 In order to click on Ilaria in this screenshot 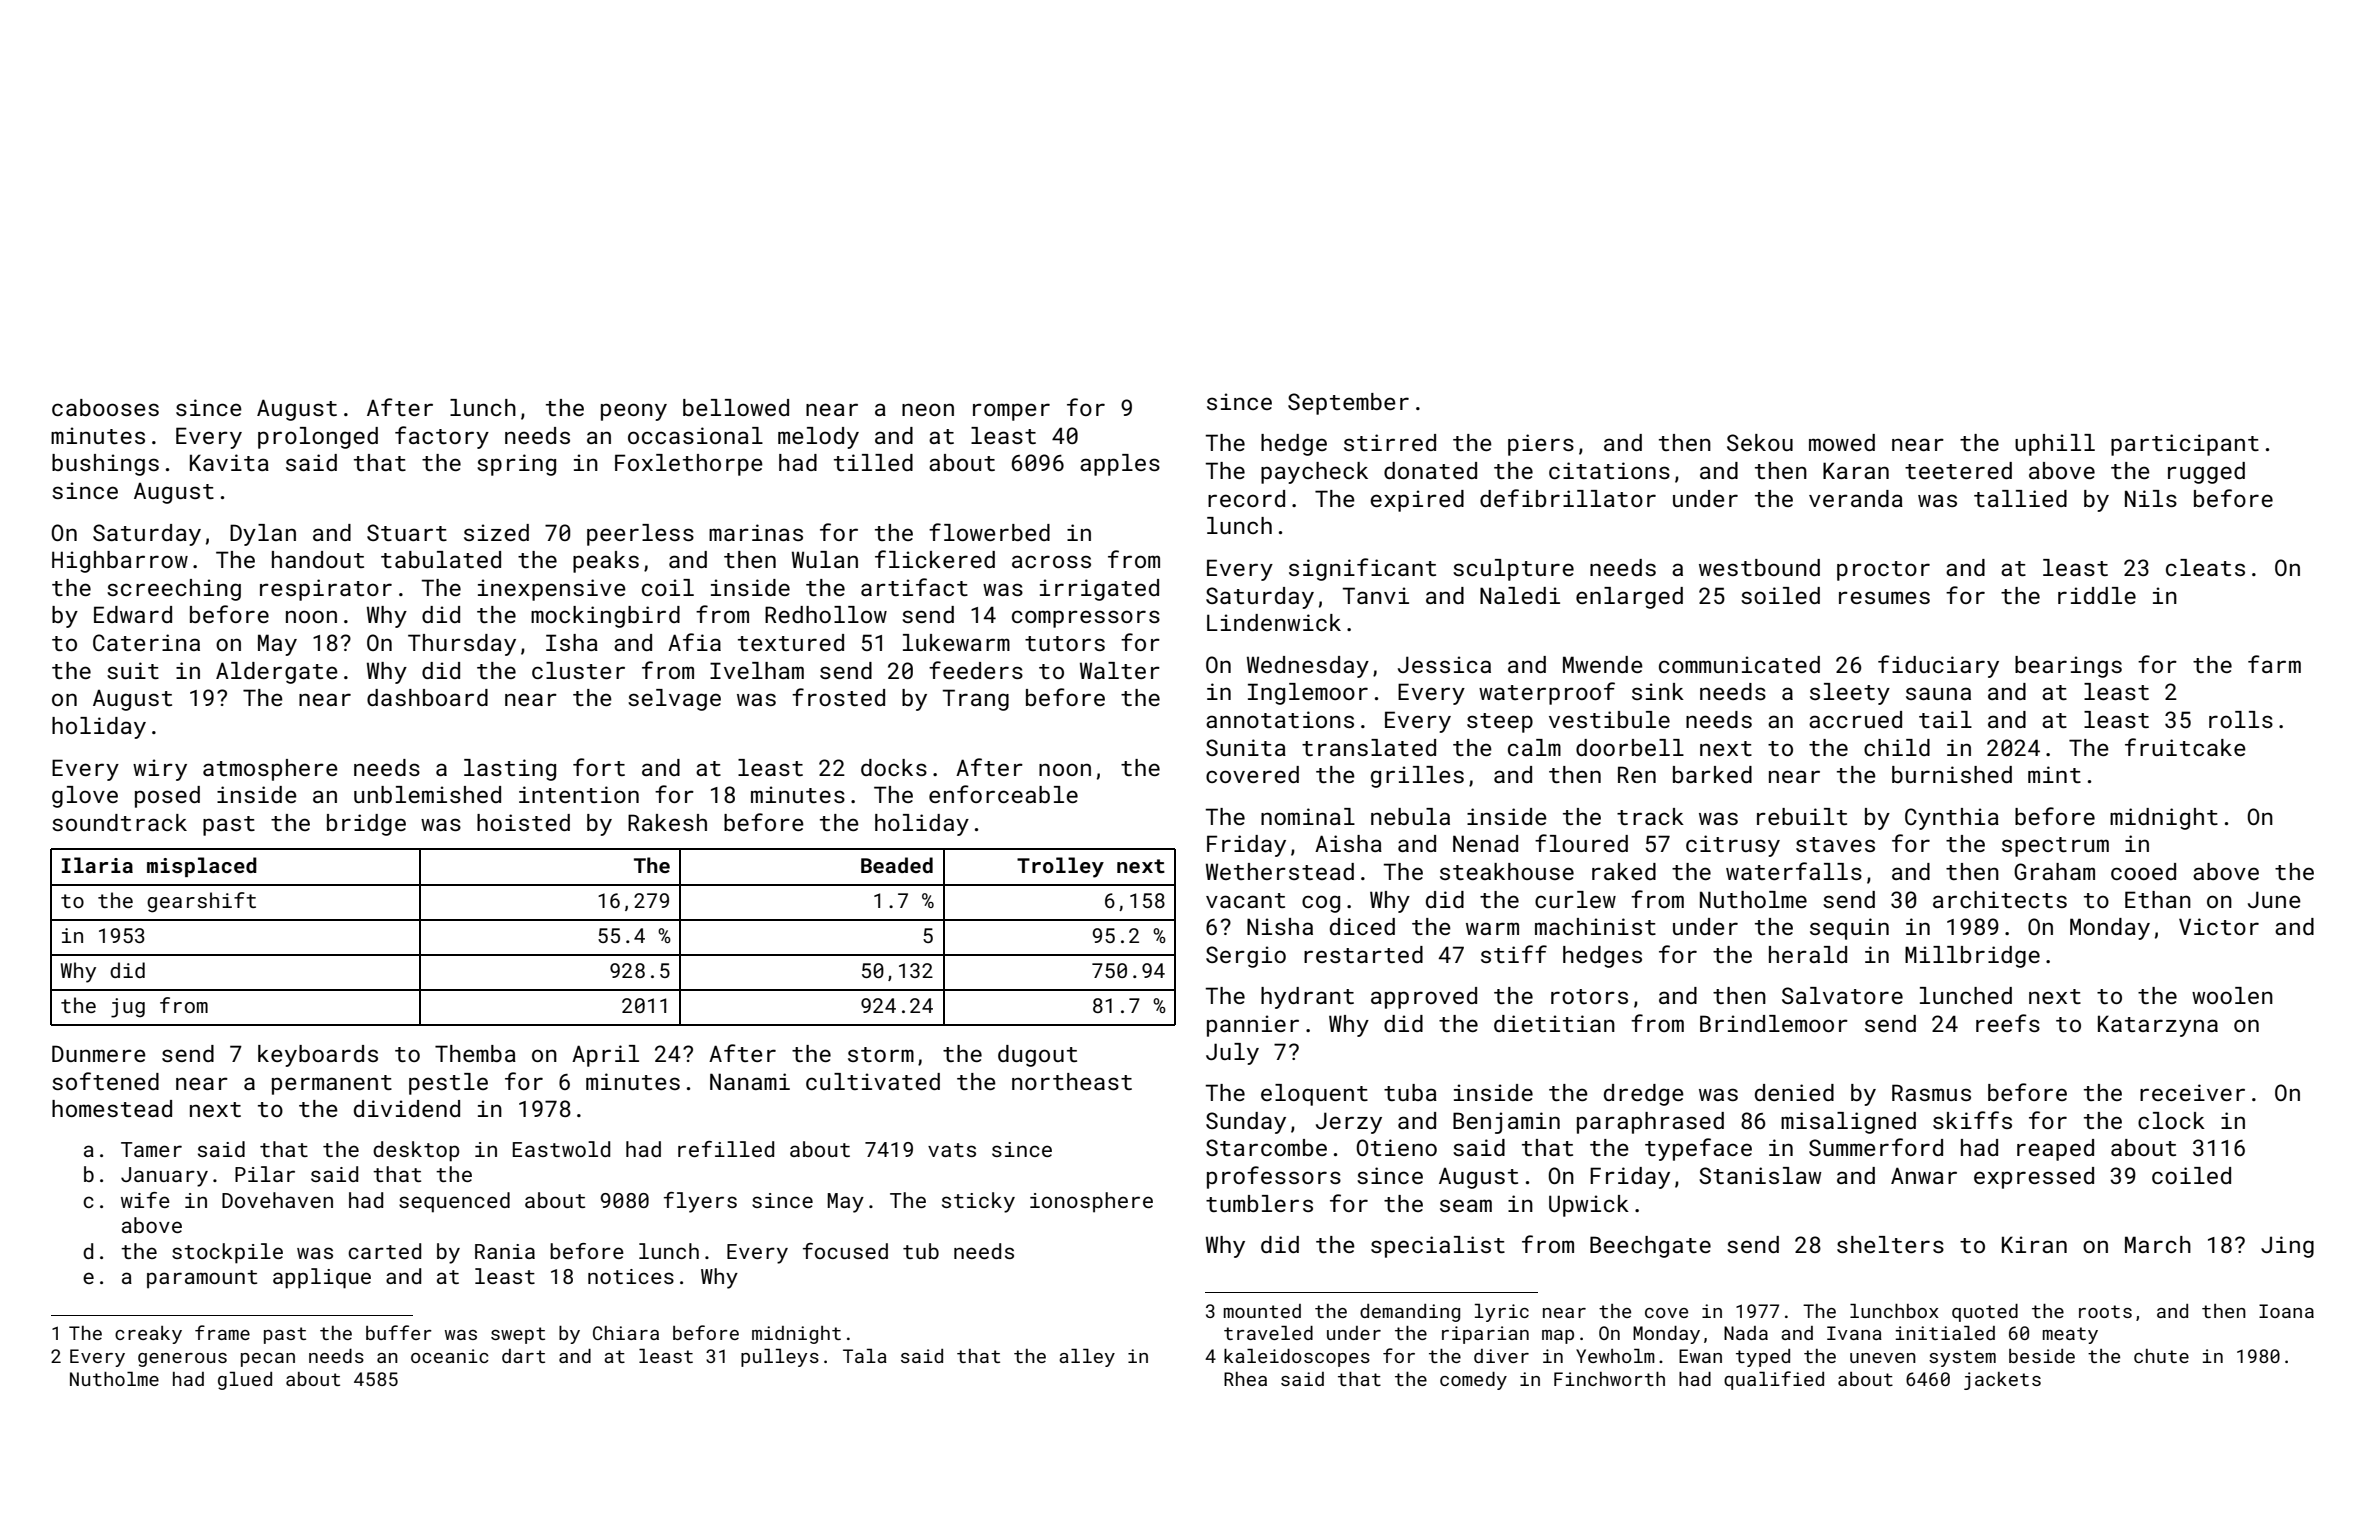, I will do `click(97, 865)`.
